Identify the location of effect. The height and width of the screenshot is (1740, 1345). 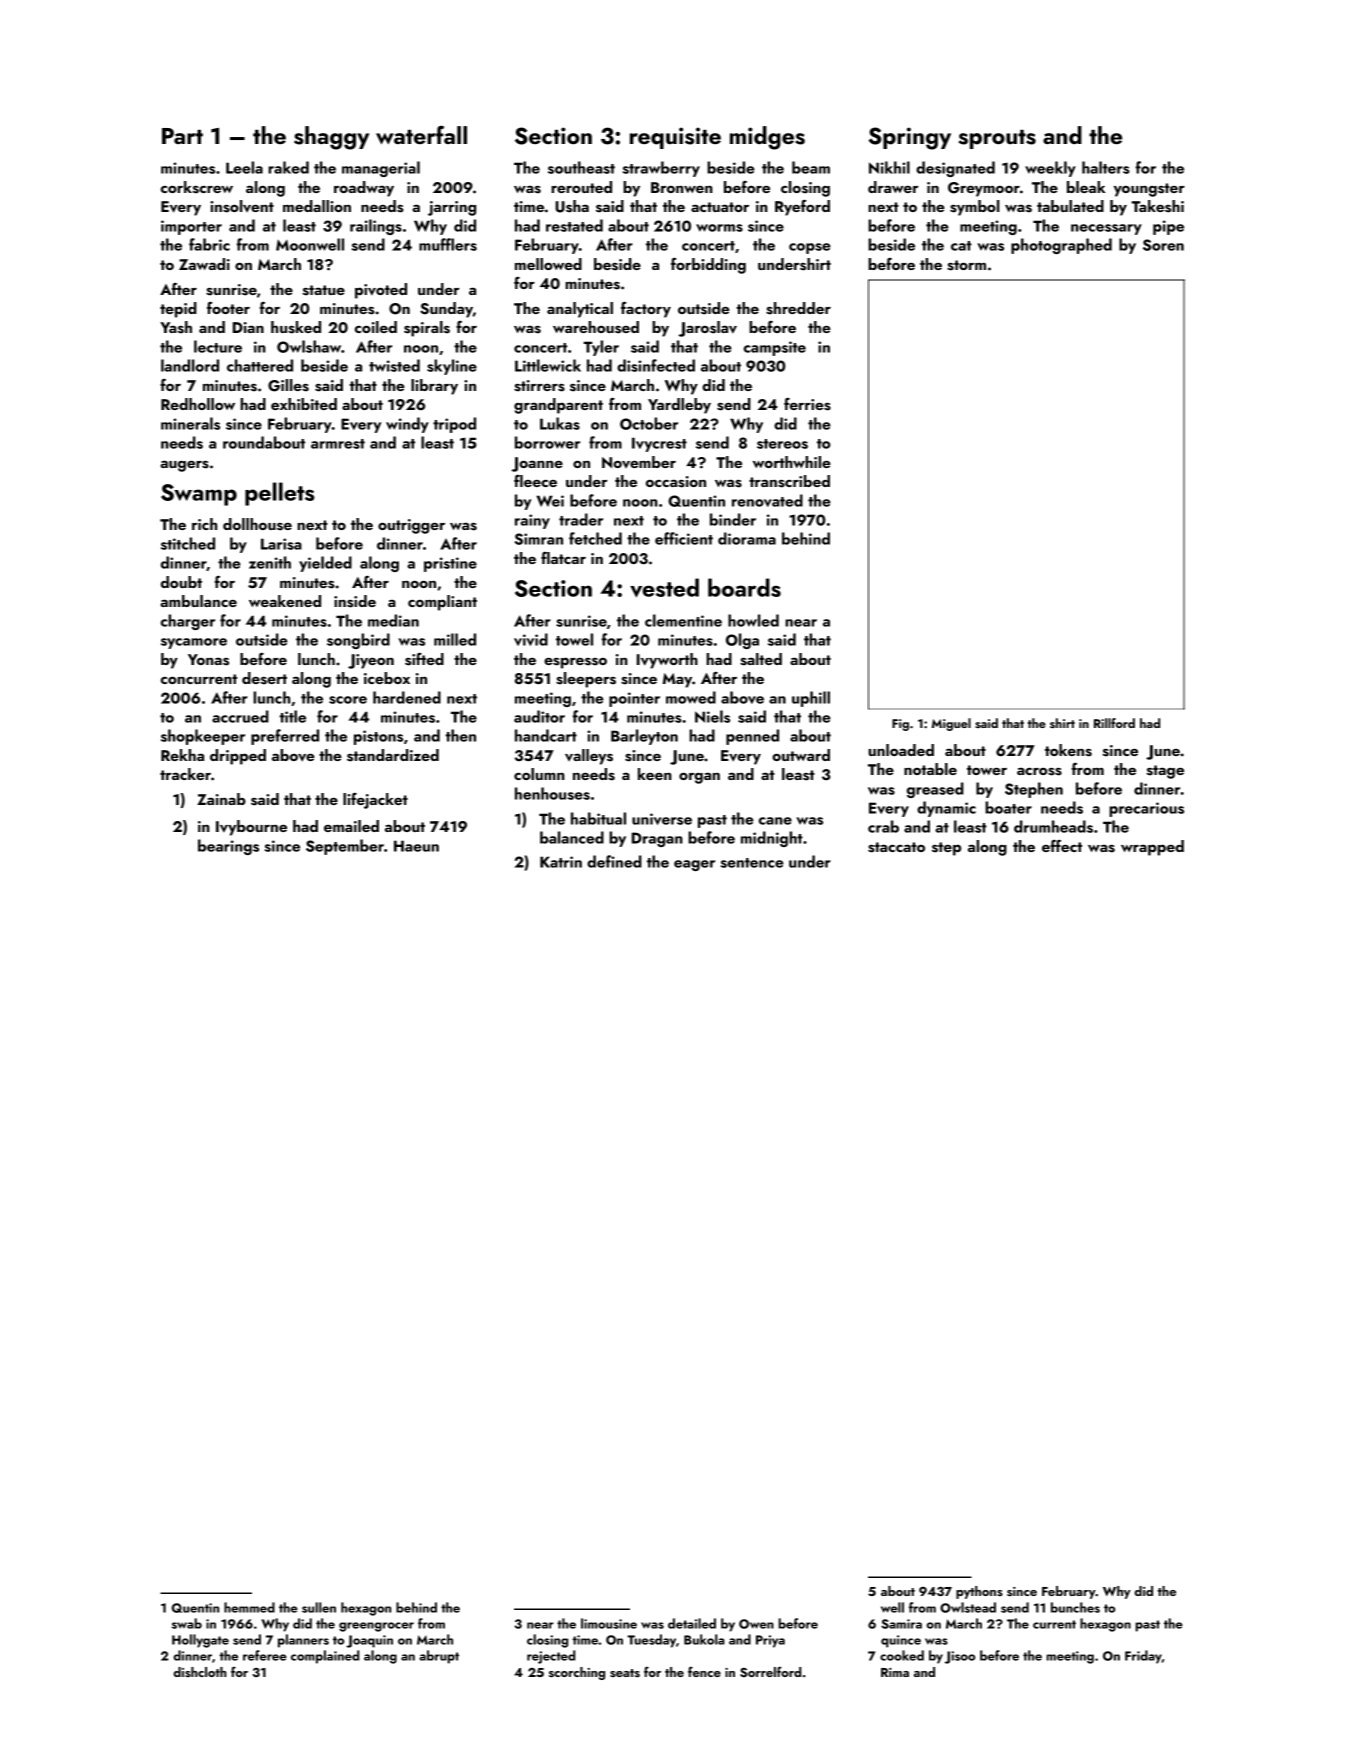
(1062, 846).
